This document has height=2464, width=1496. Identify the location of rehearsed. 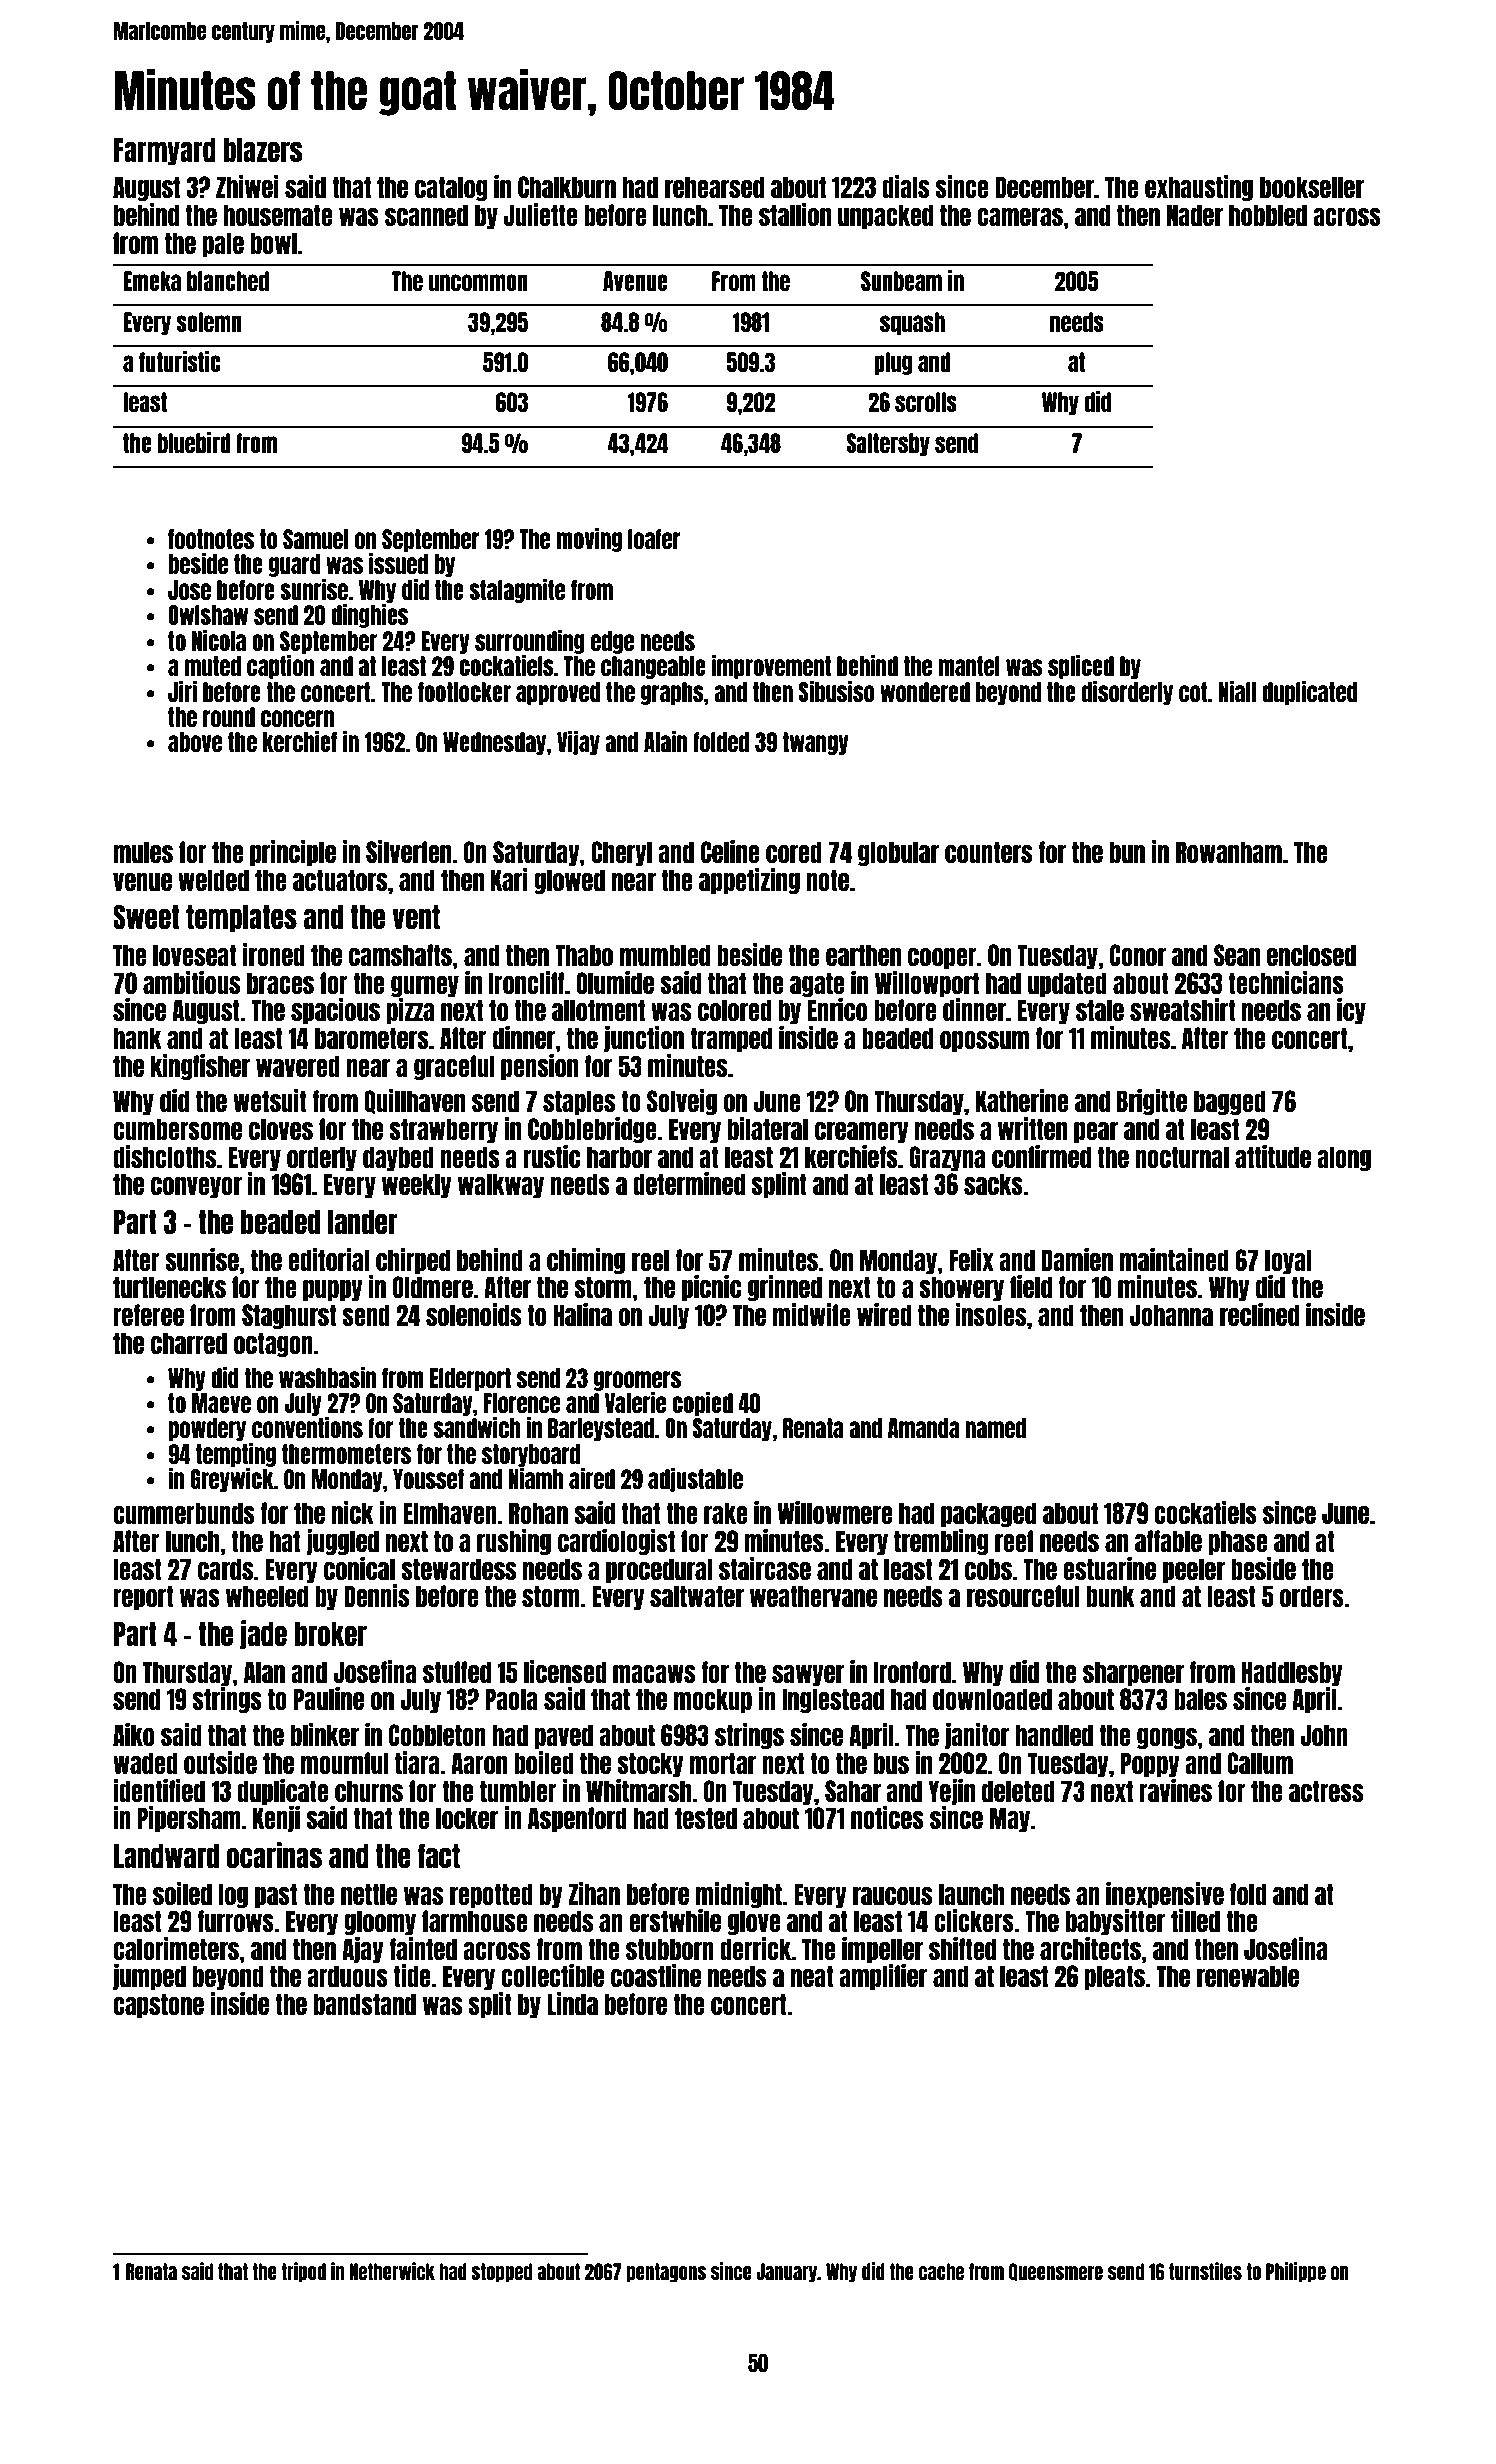
(714, 187).
